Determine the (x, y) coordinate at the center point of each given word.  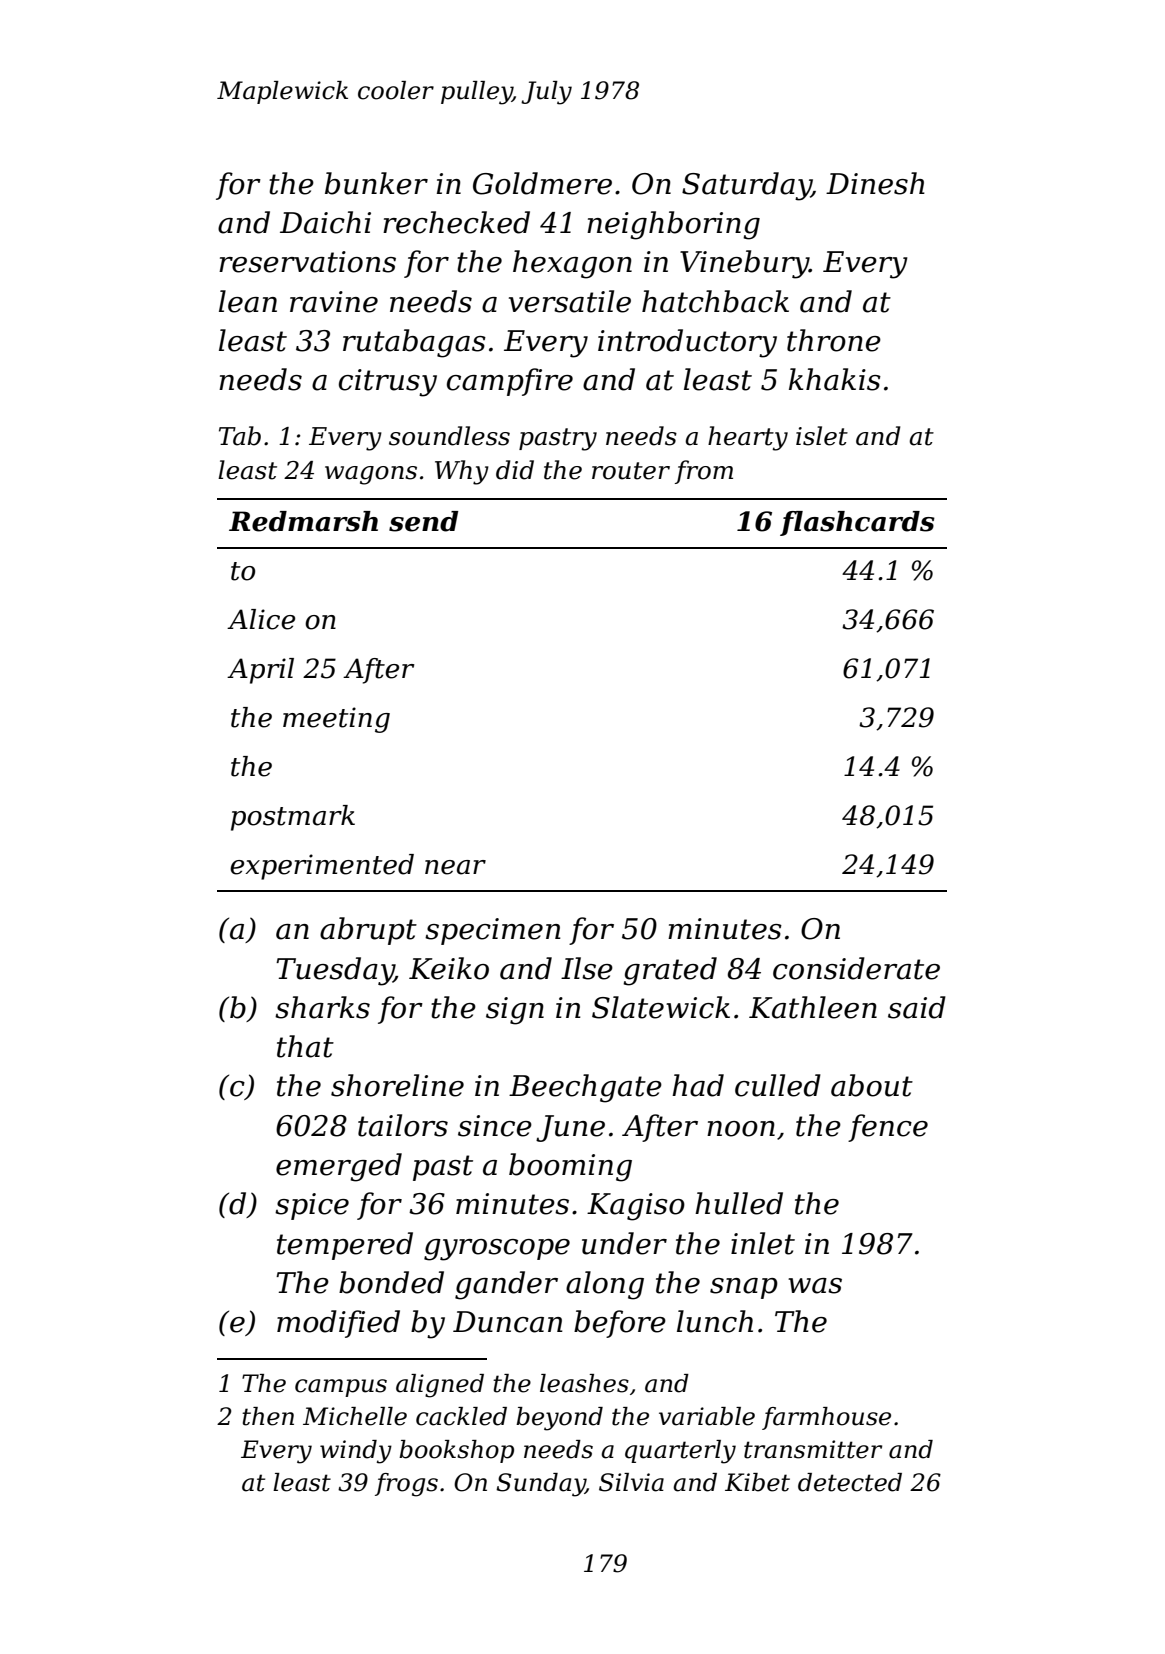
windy (356, 1452)
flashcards (857, 523)
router (631, 471)
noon (741, 1129)
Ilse (587, 968)
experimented (322, 867)
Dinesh (875, 183)
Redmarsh (303, 521)
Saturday (747, 186)
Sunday (540, 1485)
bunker (376, 183)
